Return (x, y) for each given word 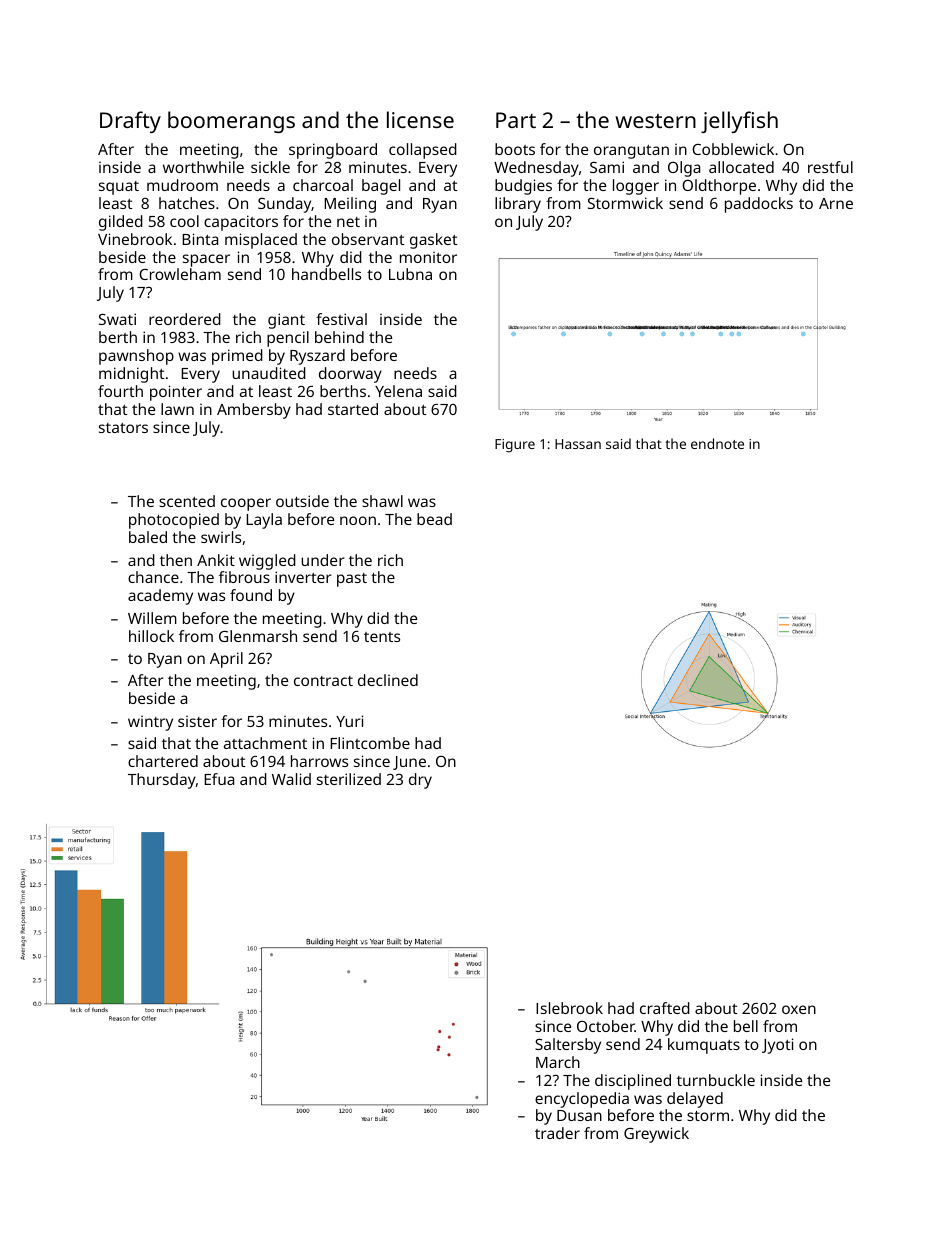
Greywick (656, 1135)
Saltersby (568, 1046)
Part (516, 120)
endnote (717, 443)
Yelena (398, 391)
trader (557, 1133)
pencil (288, 339)
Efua (219, 779)
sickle (270, 167)
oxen (799, 1009)
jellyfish (739, 122)
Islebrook (569, 1008)
